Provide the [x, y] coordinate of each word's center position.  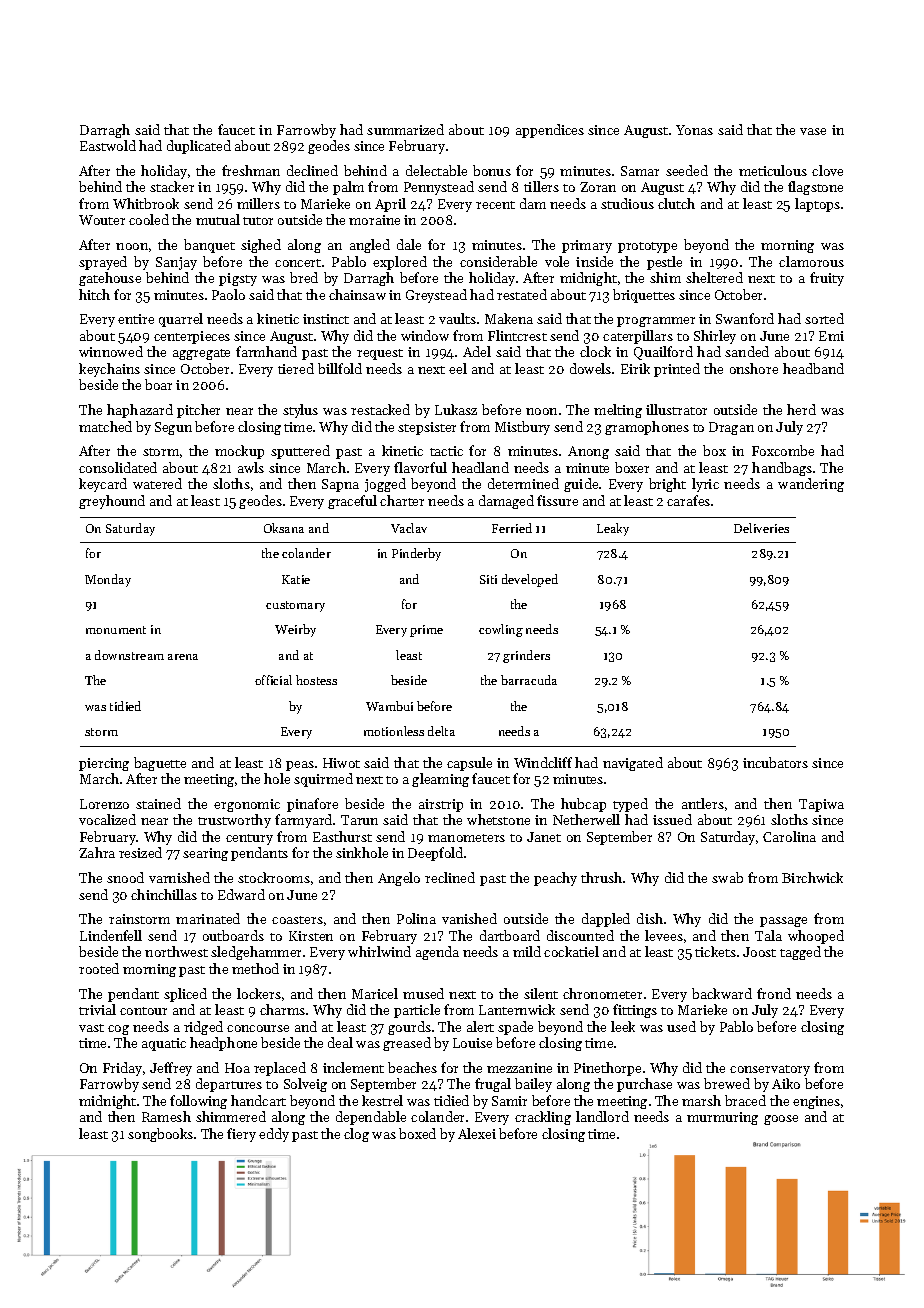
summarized [405, 129]
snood [125, 877]
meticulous [773, 170]
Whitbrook [146, 203]
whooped [816, 937]
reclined [450, 877]
